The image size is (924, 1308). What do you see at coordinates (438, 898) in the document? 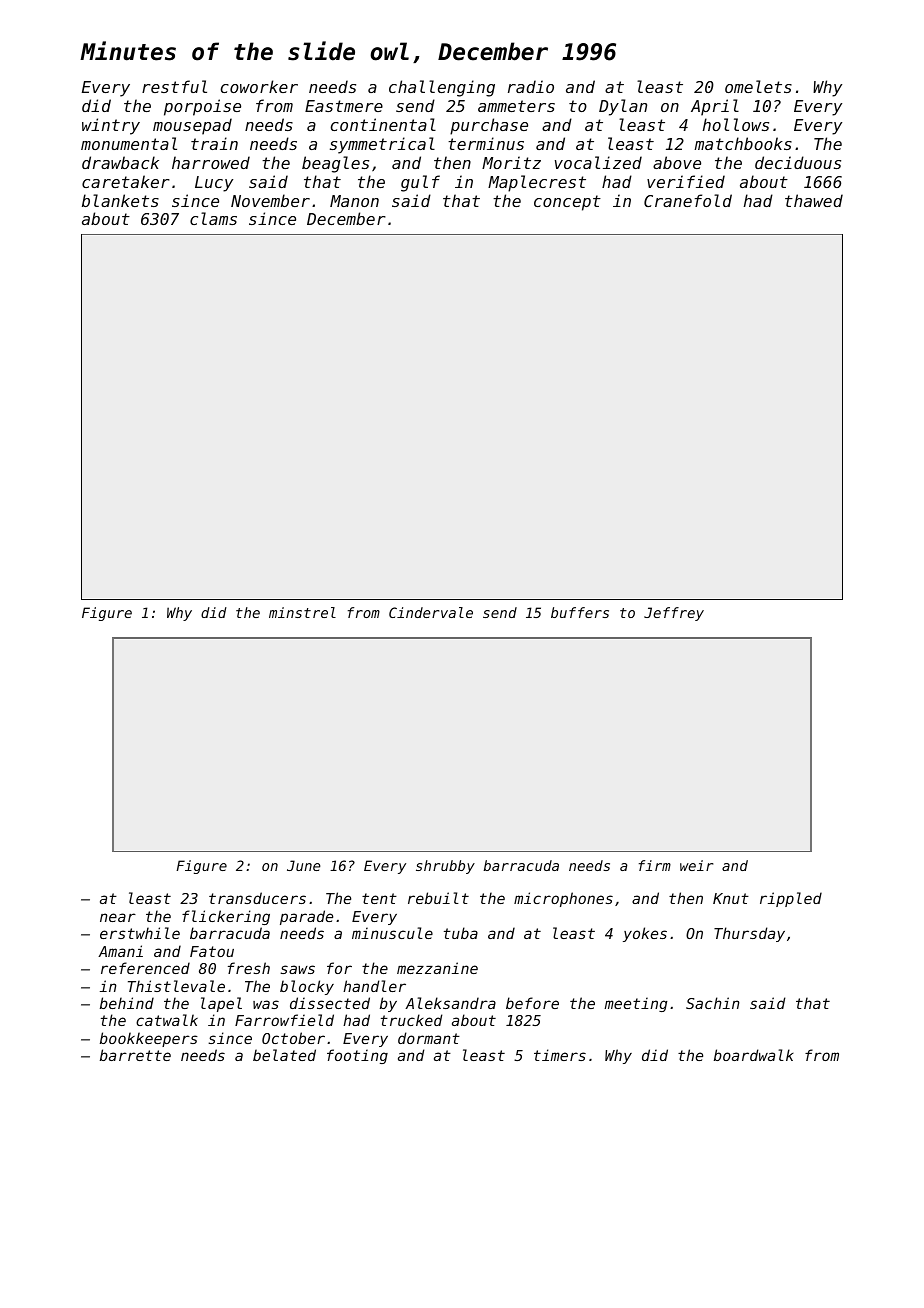
I see `rebuilt` at bounding box center [438, 898].
